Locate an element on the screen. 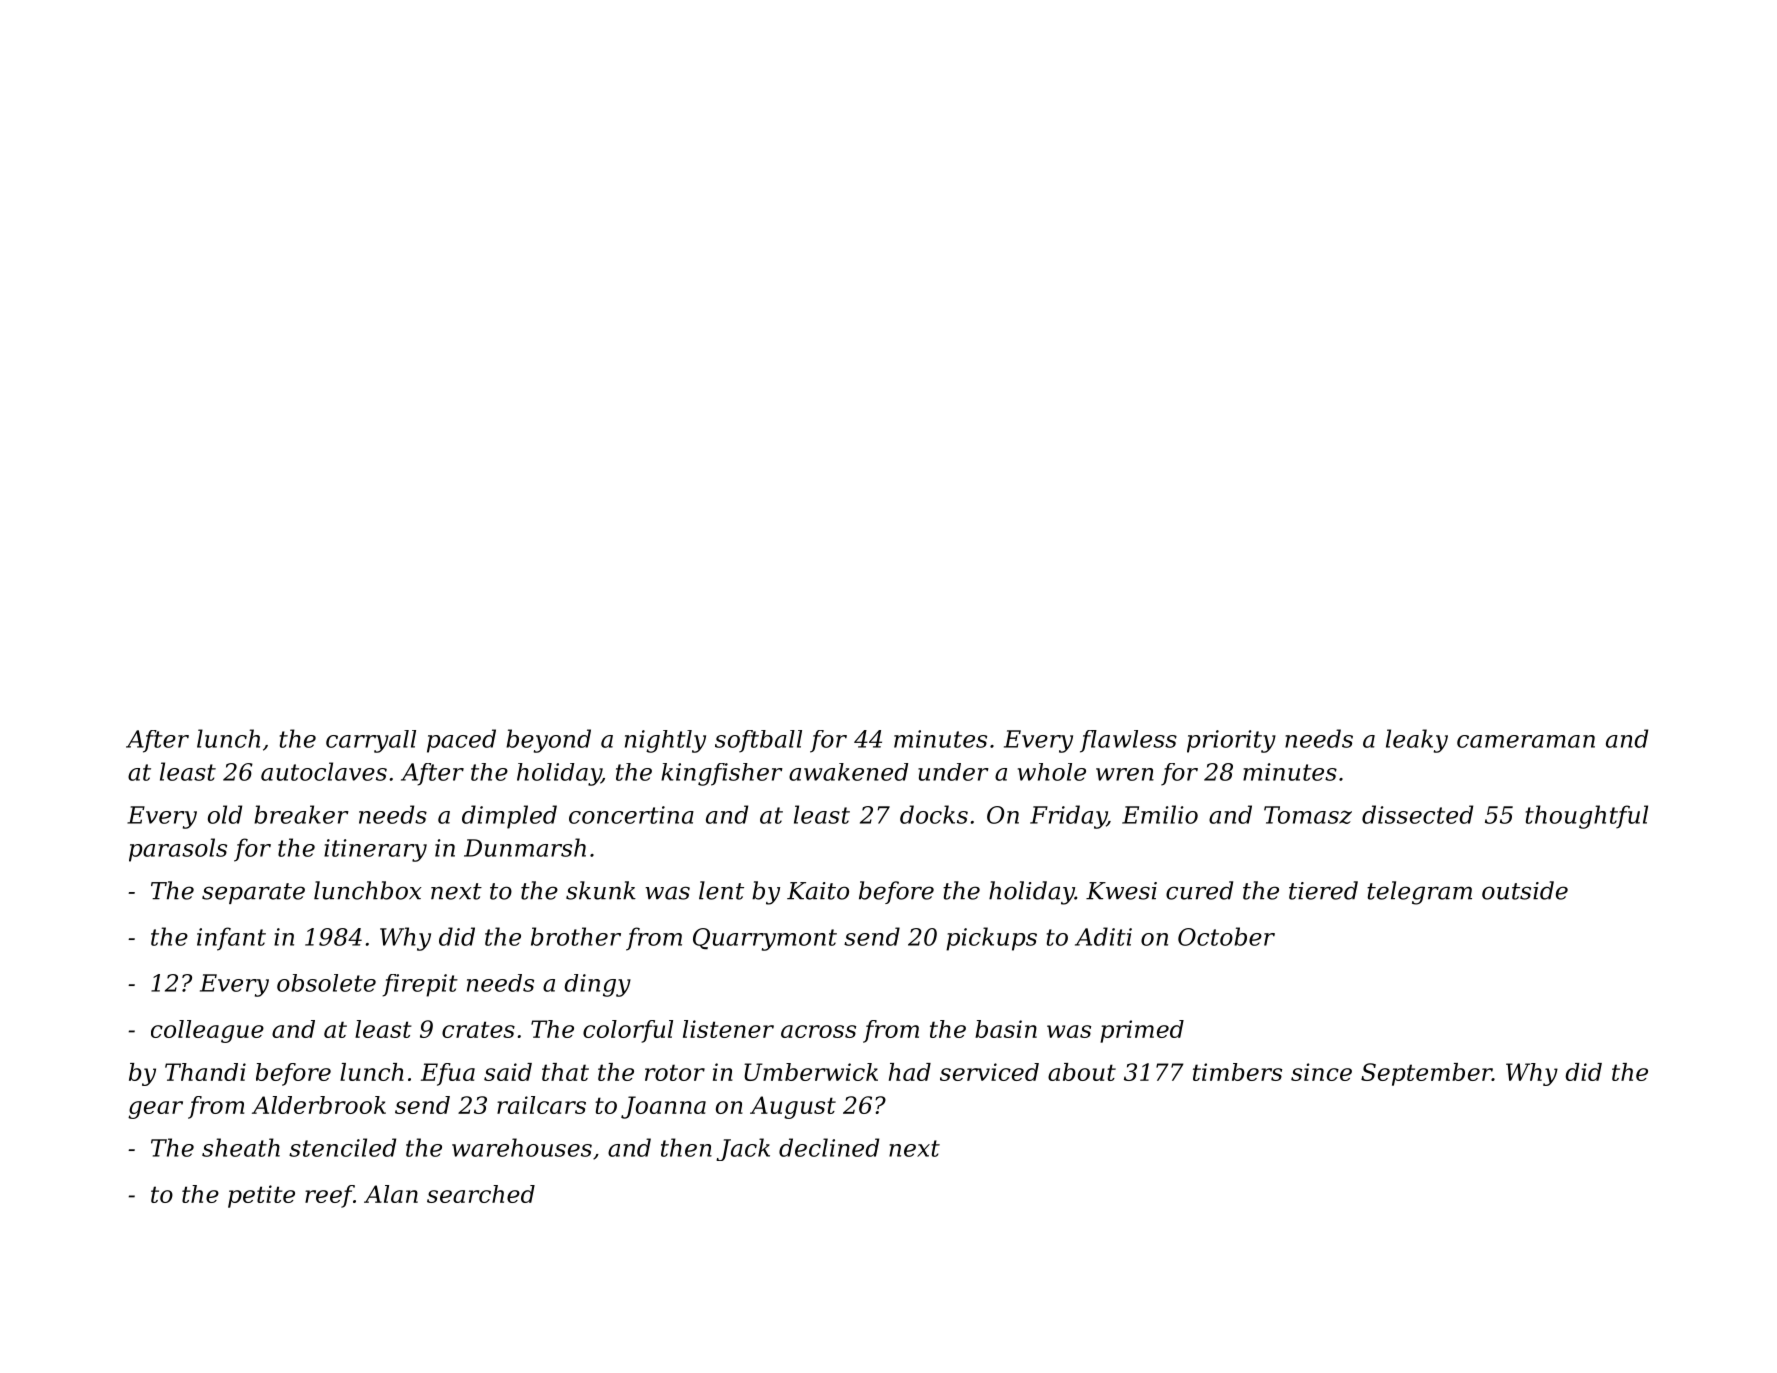  softball is located at coordinates (758, 741).
